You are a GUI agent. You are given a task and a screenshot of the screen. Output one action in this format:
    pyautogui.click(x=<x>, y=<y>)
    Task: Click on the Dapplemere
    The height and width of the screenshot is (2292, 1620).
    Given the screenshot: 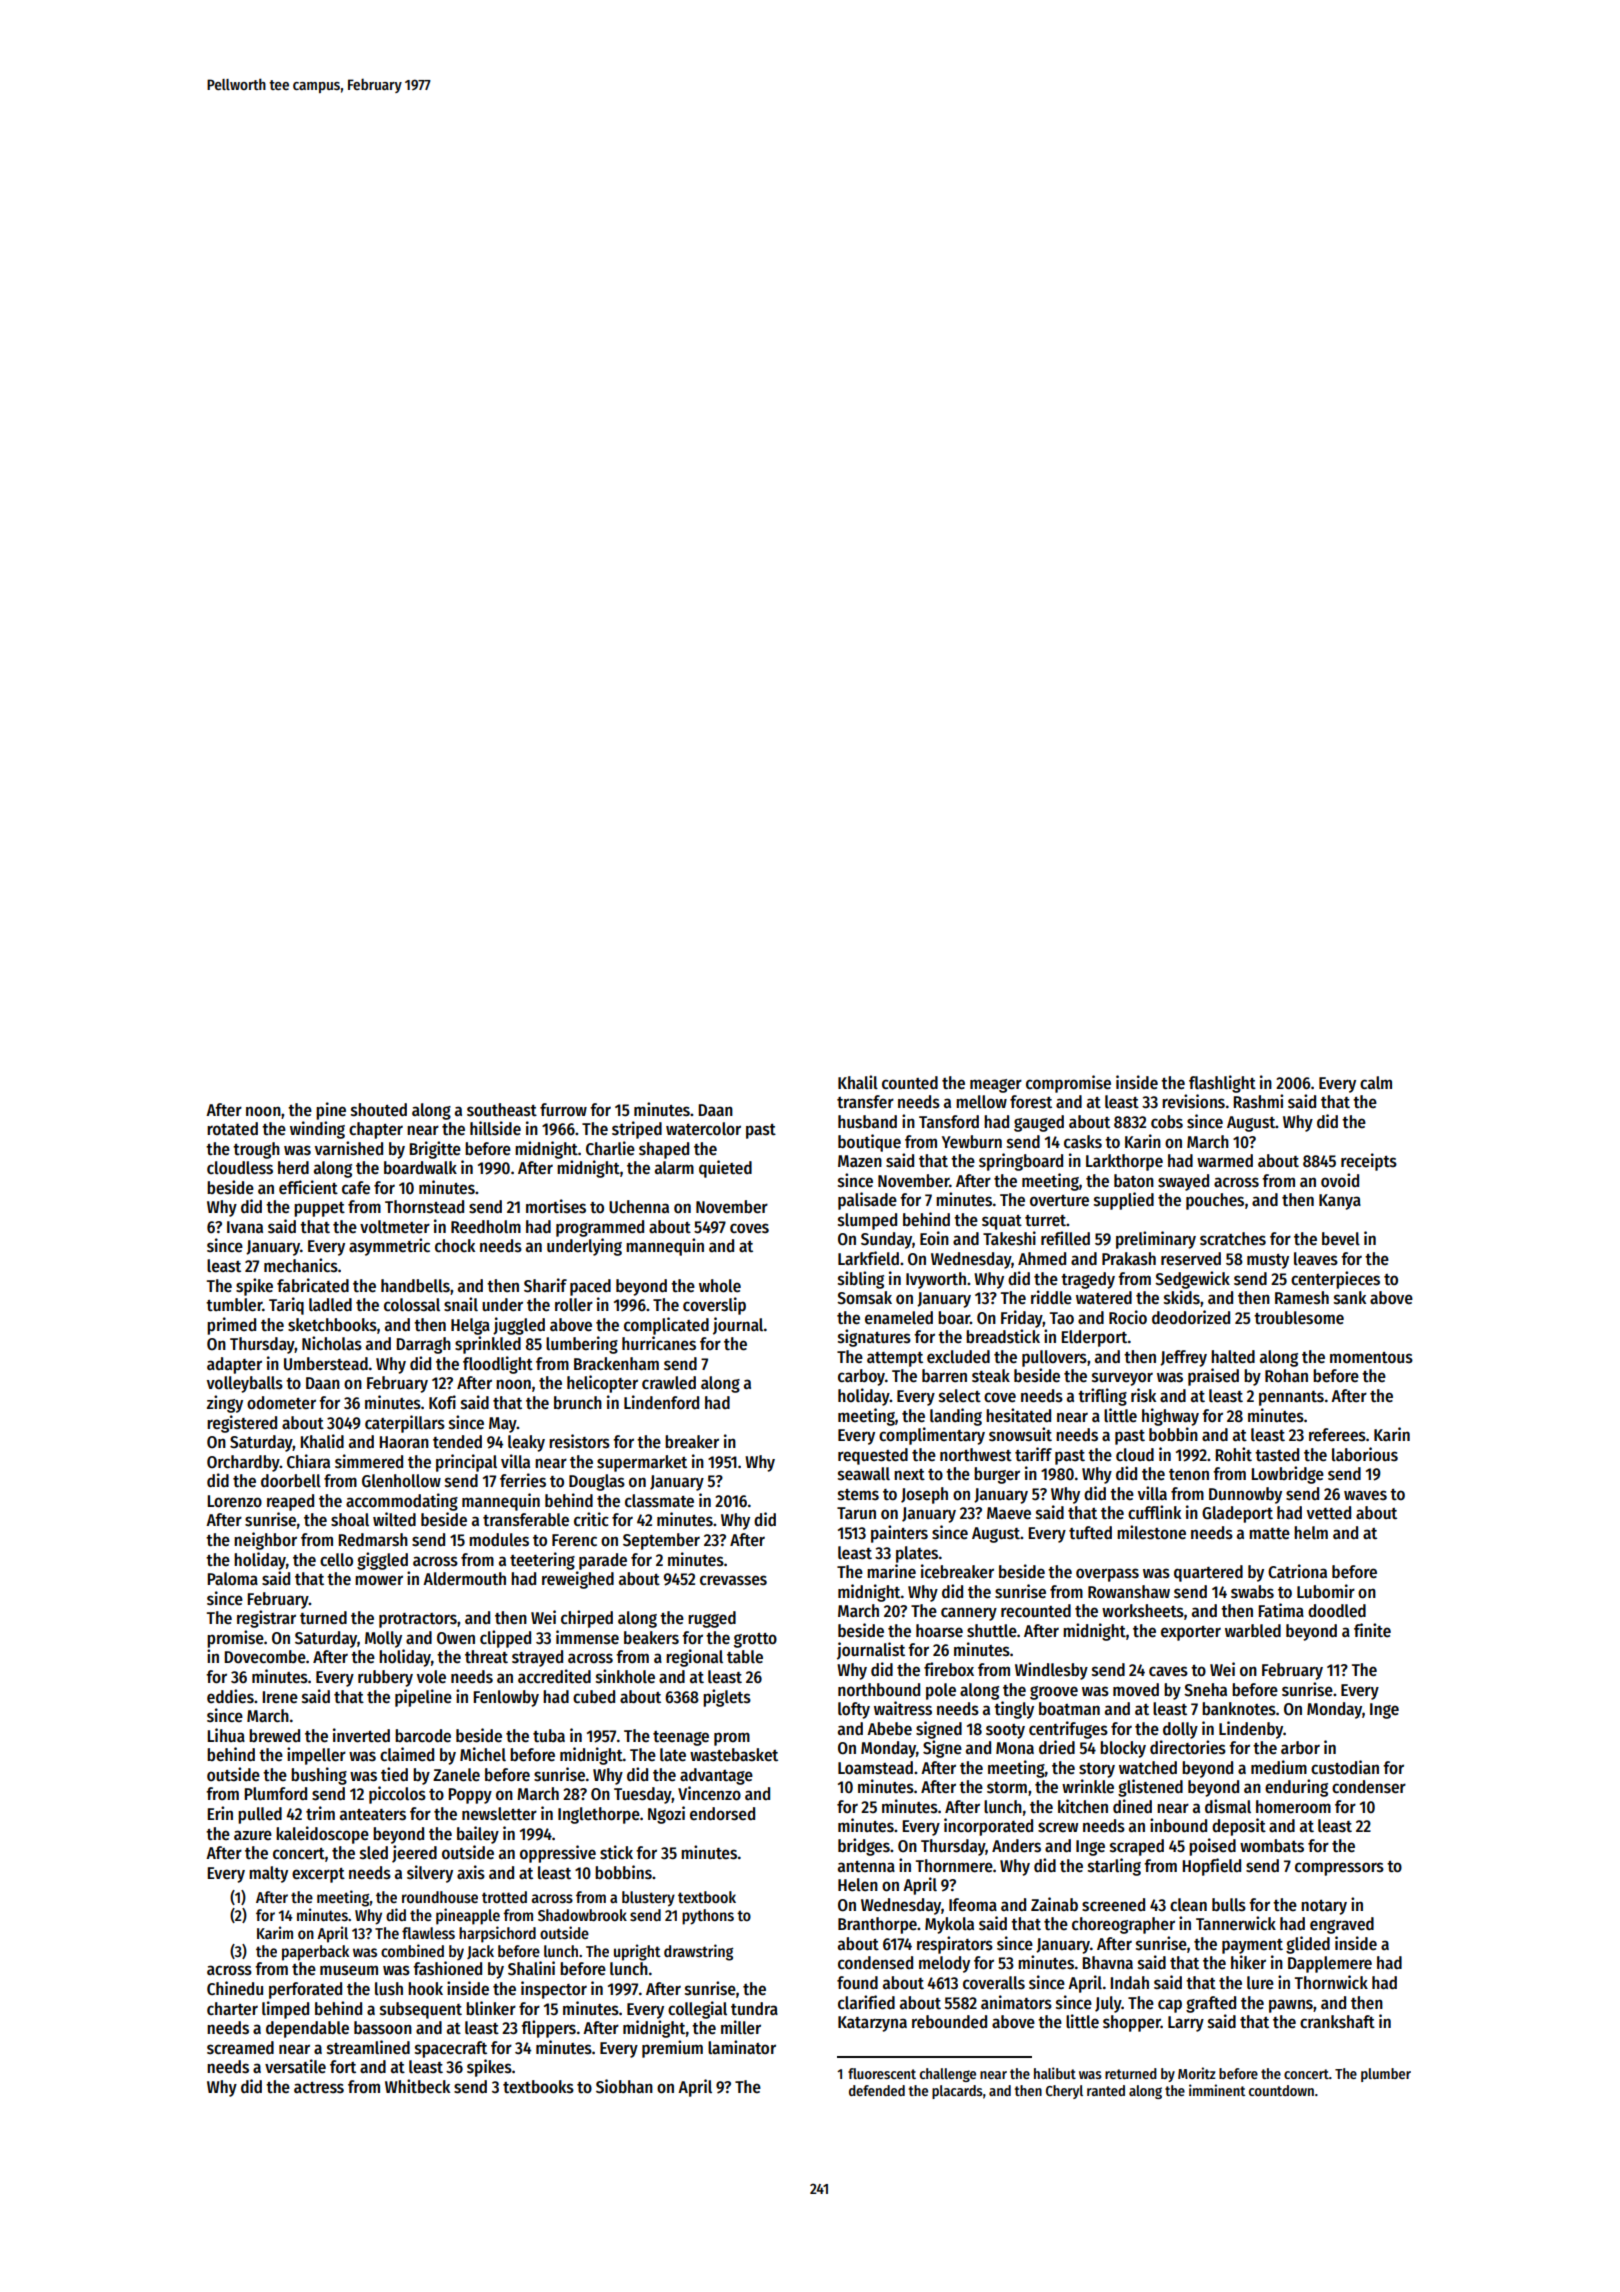 What is the action you would take?
    pyautogui.click(x=1330, y=1964)
